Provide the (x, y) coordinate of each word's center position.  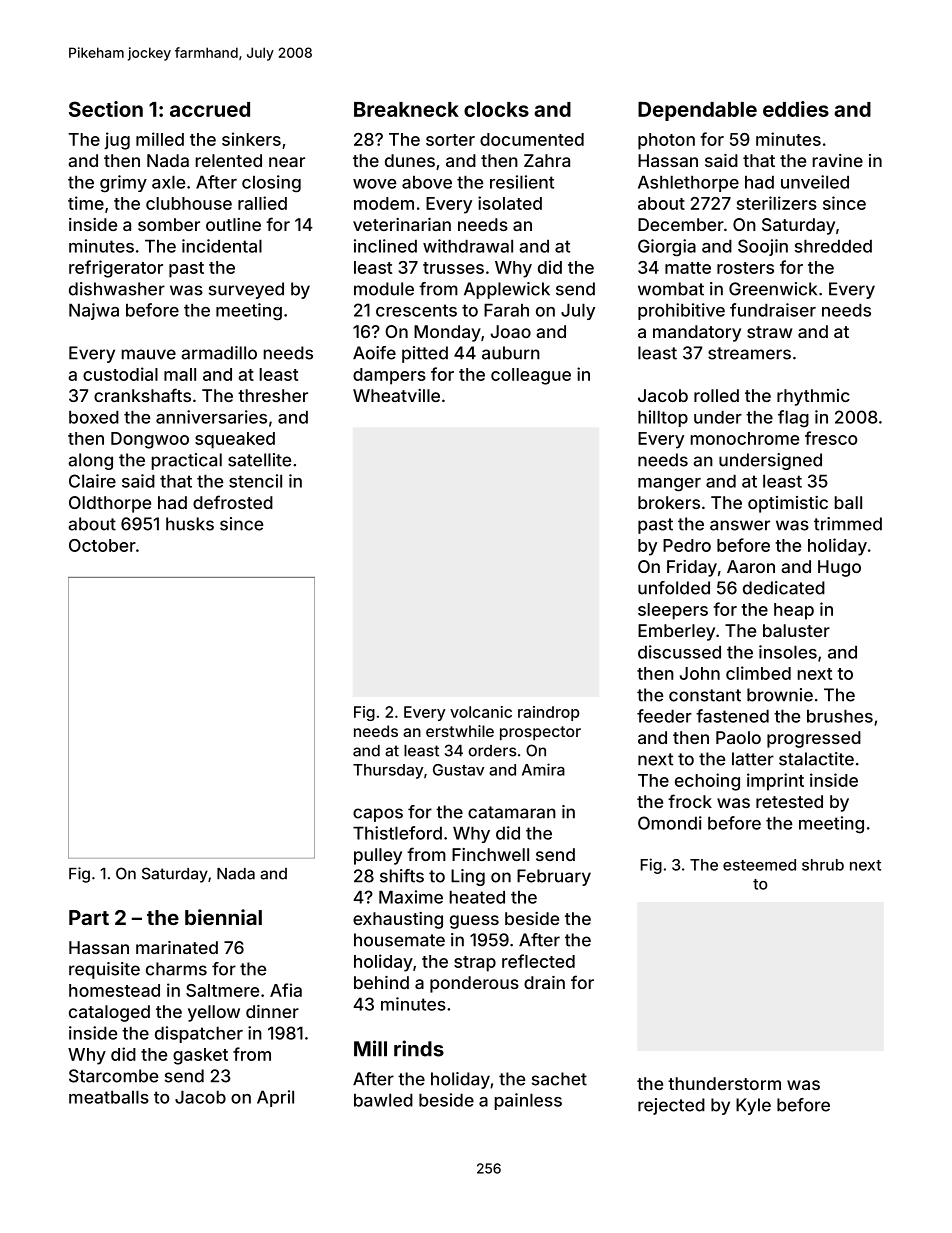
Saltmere (222, 990)
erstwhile (460, 731)
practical (187, 461)
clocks (496, 109)
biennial (223, 917)
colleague (531, 376)
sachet (559, 1079)
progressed (814, 739)
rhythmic (813, 397)
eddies (796, 109)
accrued (210, 109)
